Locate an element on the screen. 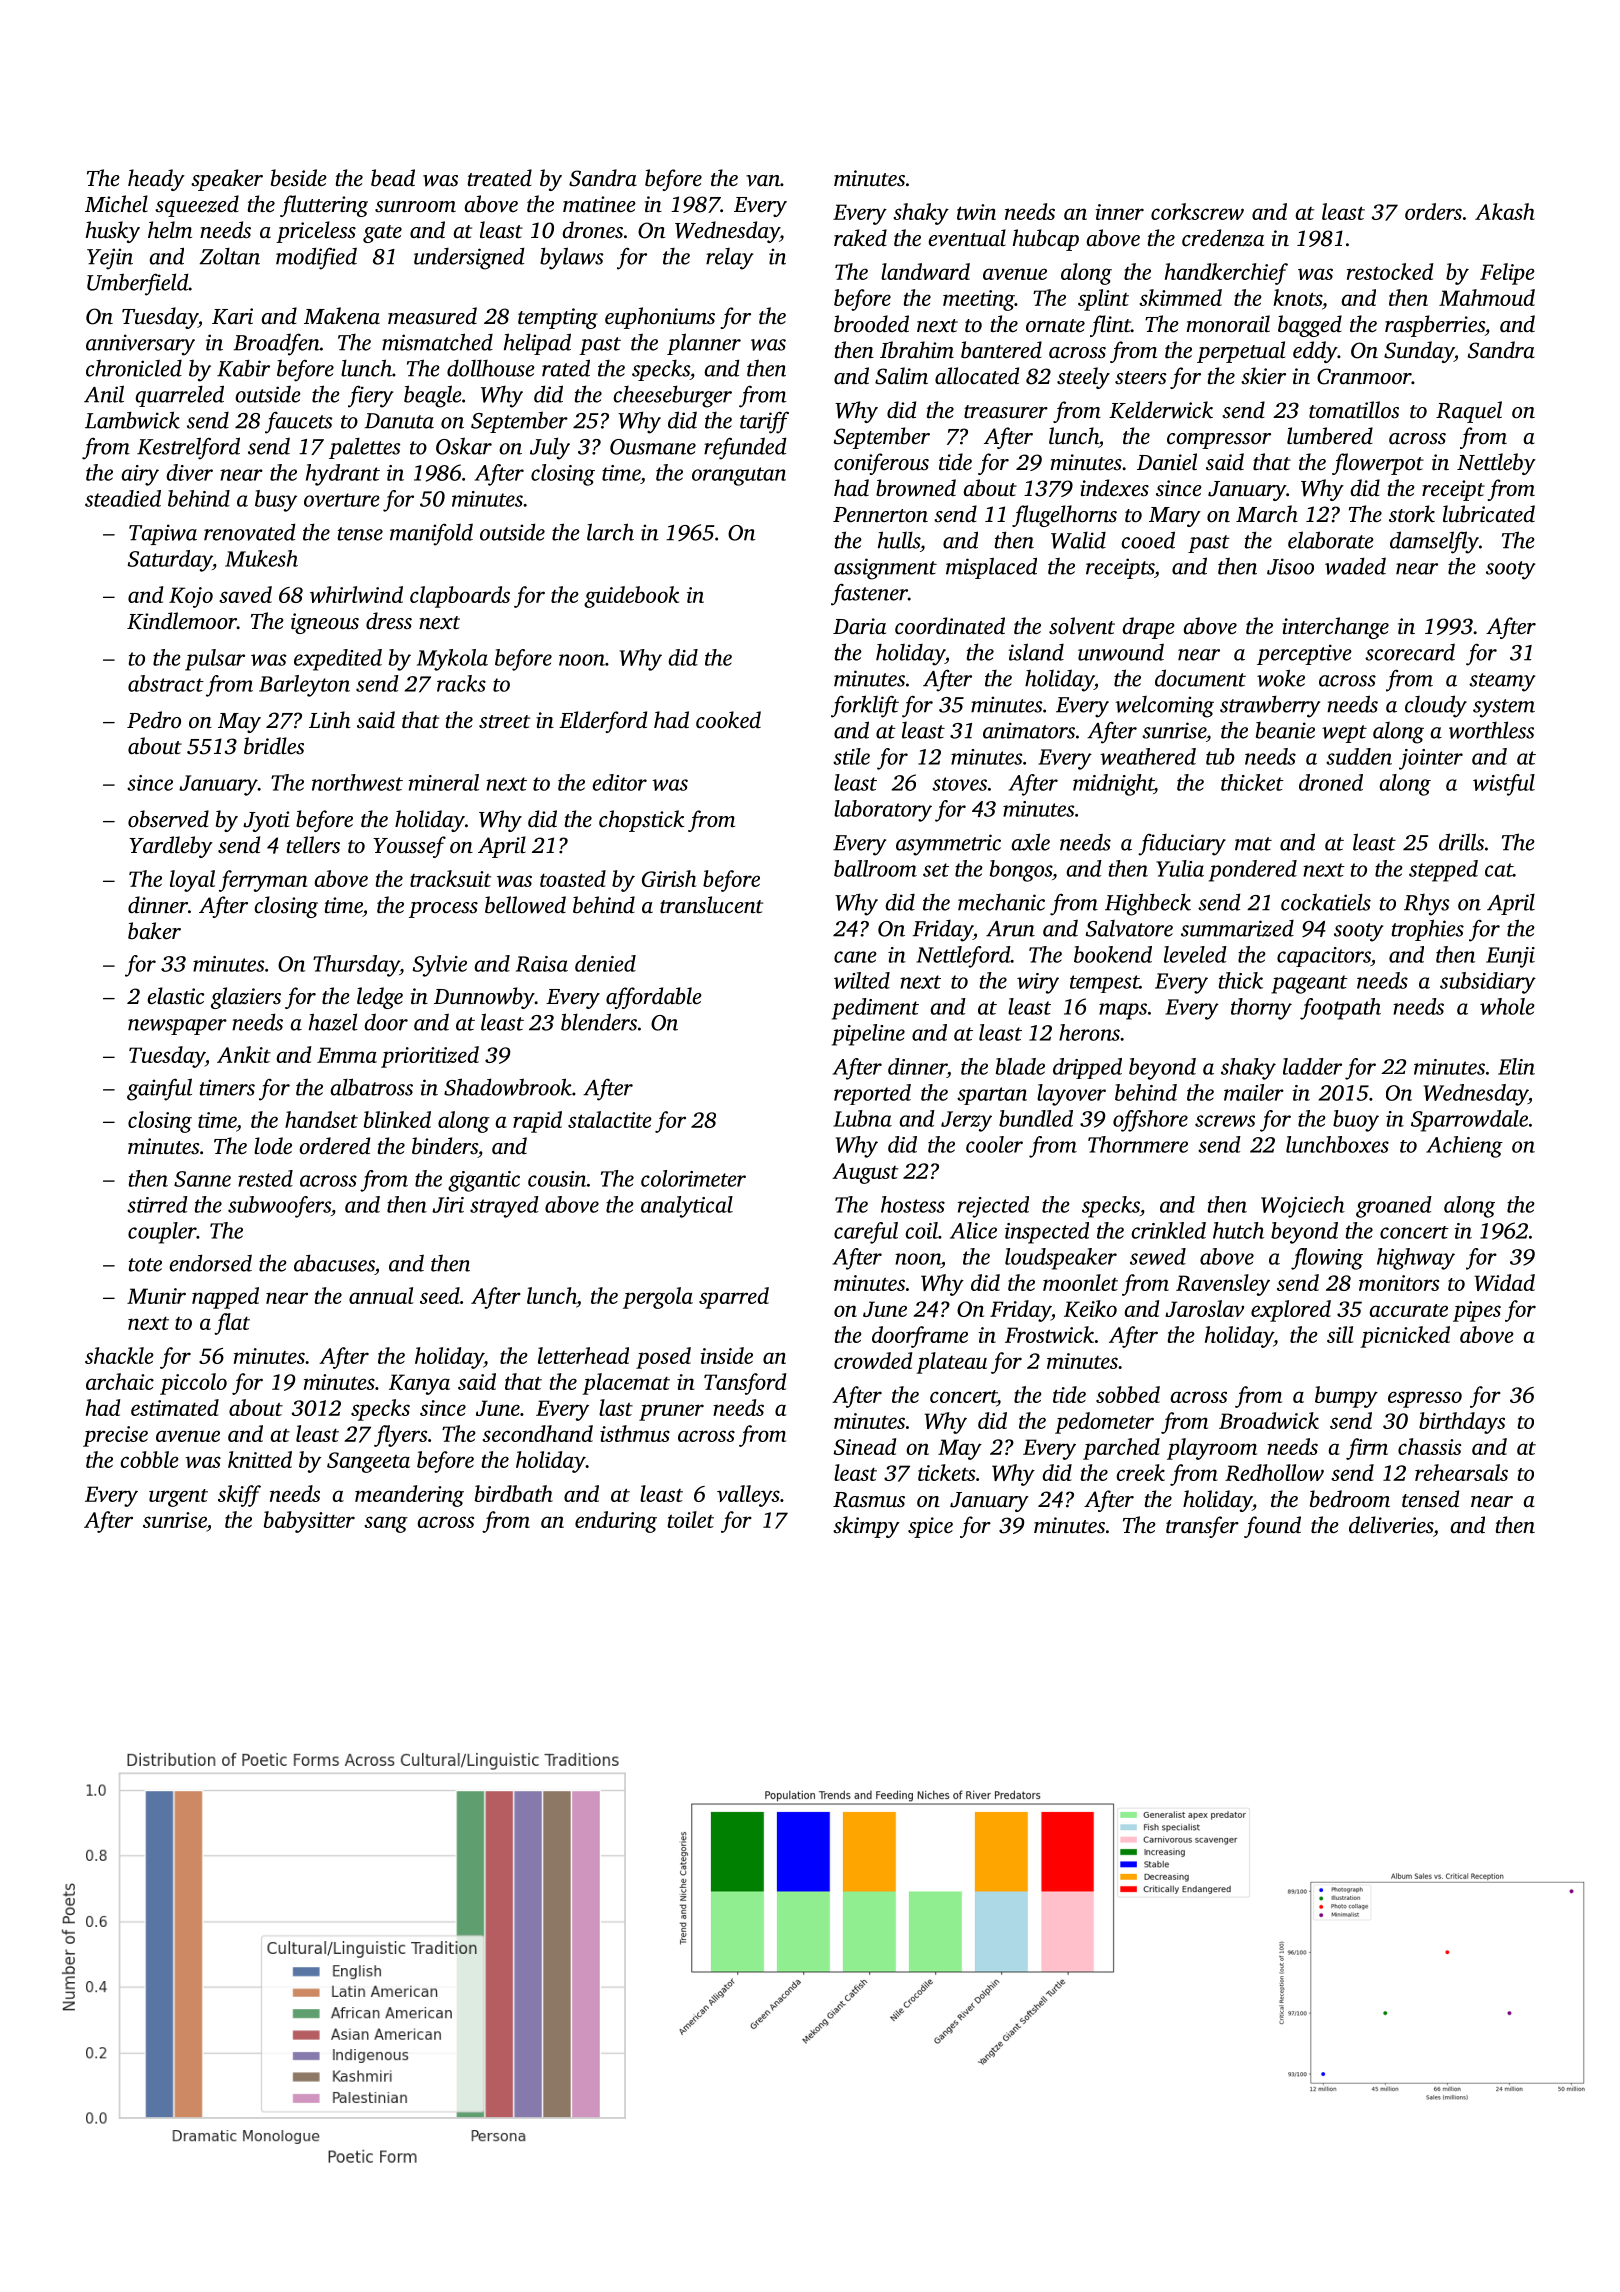  steadied is located at coordinates (123, 498).
